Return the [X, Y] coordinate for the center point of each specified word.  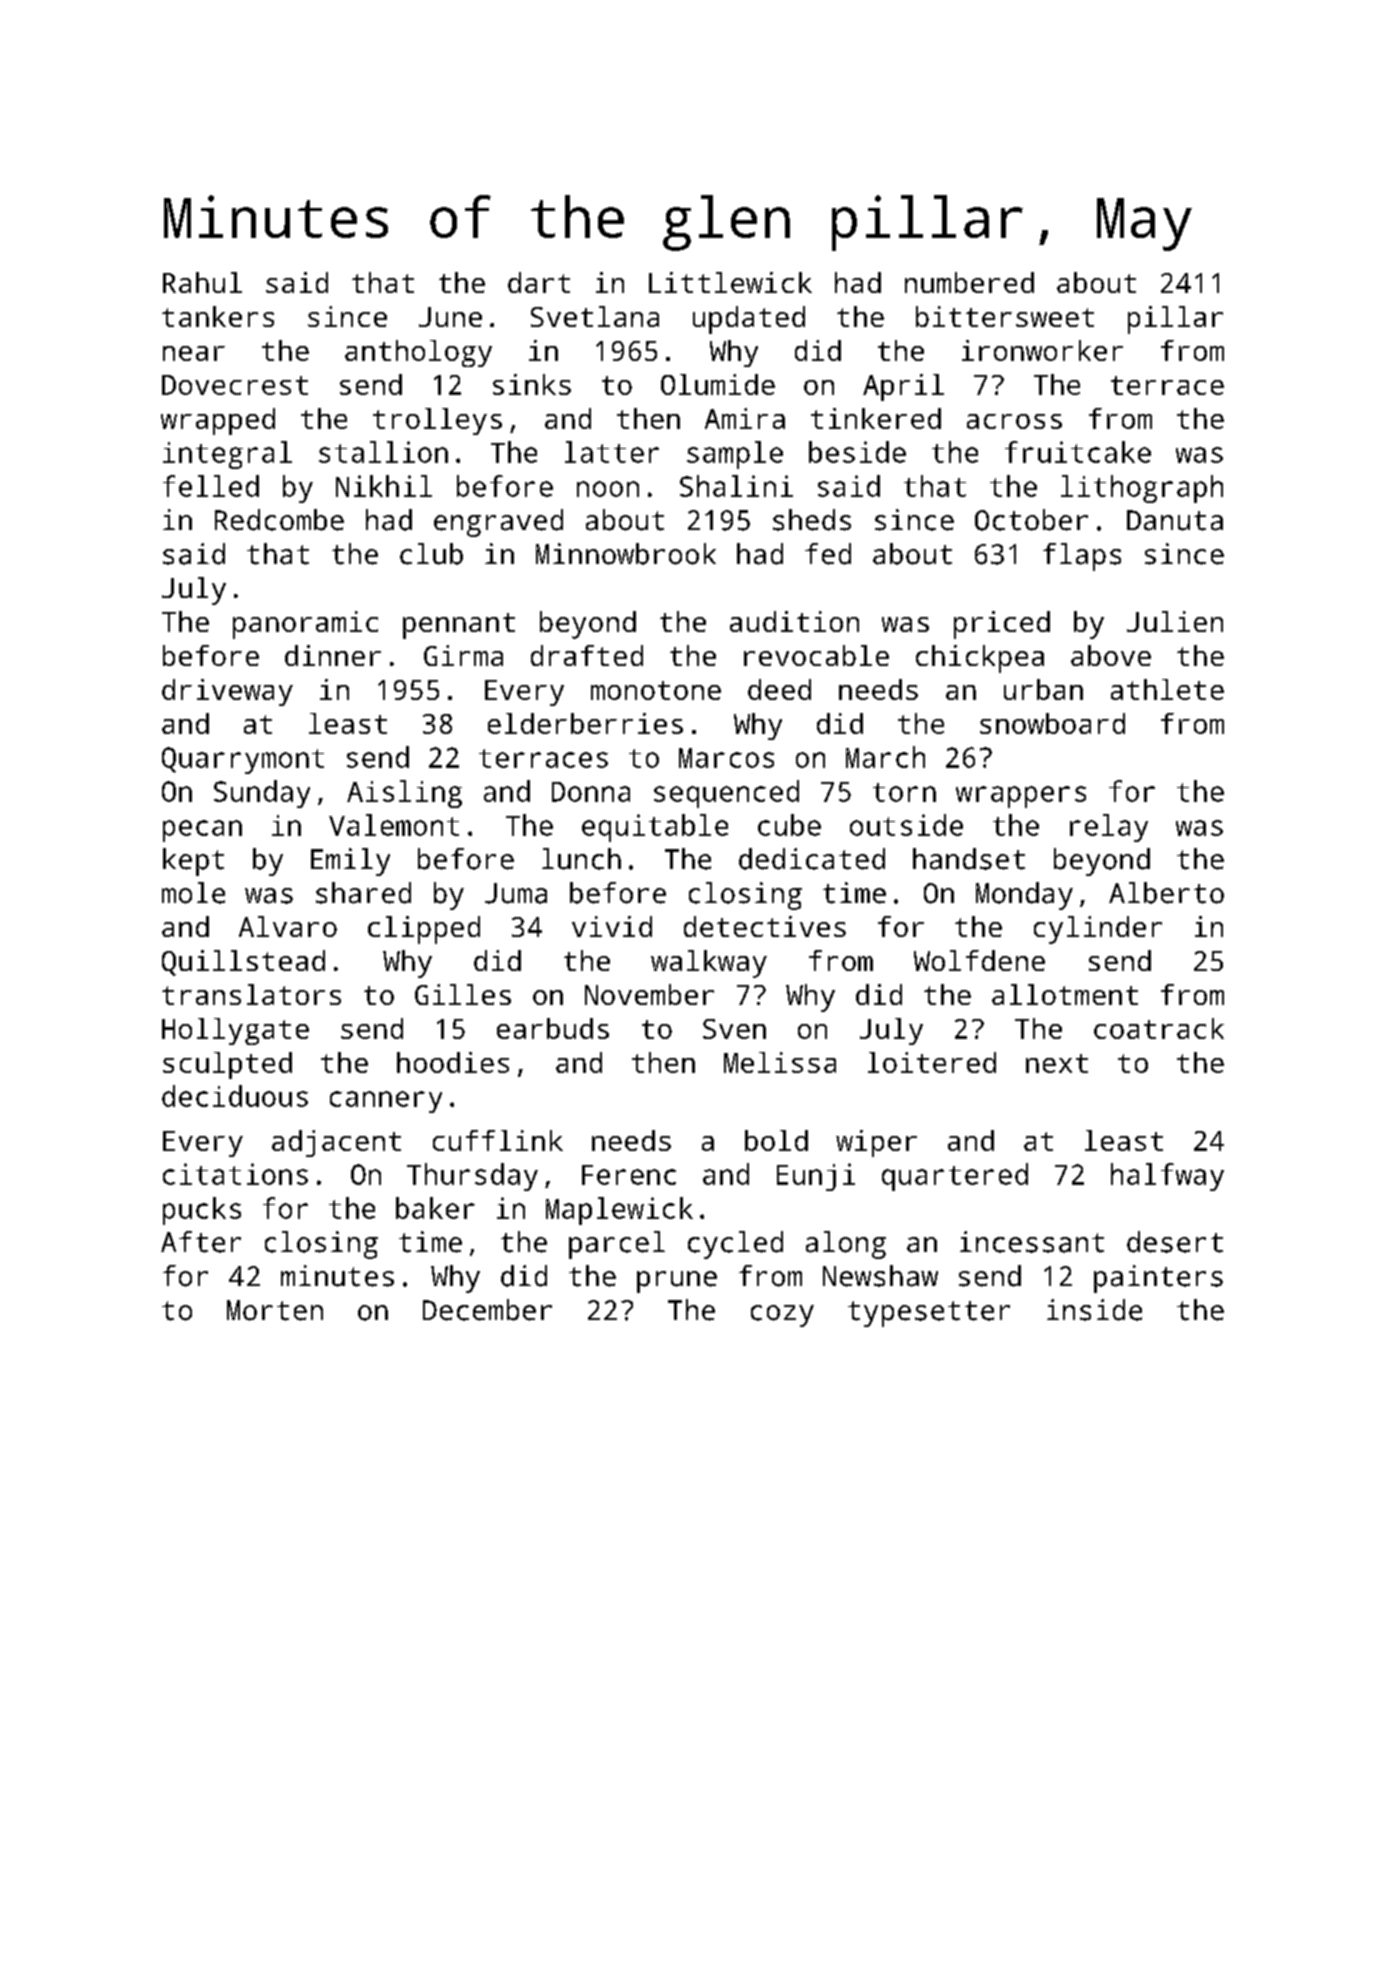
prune [677, 1282]
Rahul [202, 282]
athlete [1167, 689]
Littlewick [730, 282]
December [487, 1310]
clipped [424, 930]
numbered [969, 282]
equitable [655, 828]
